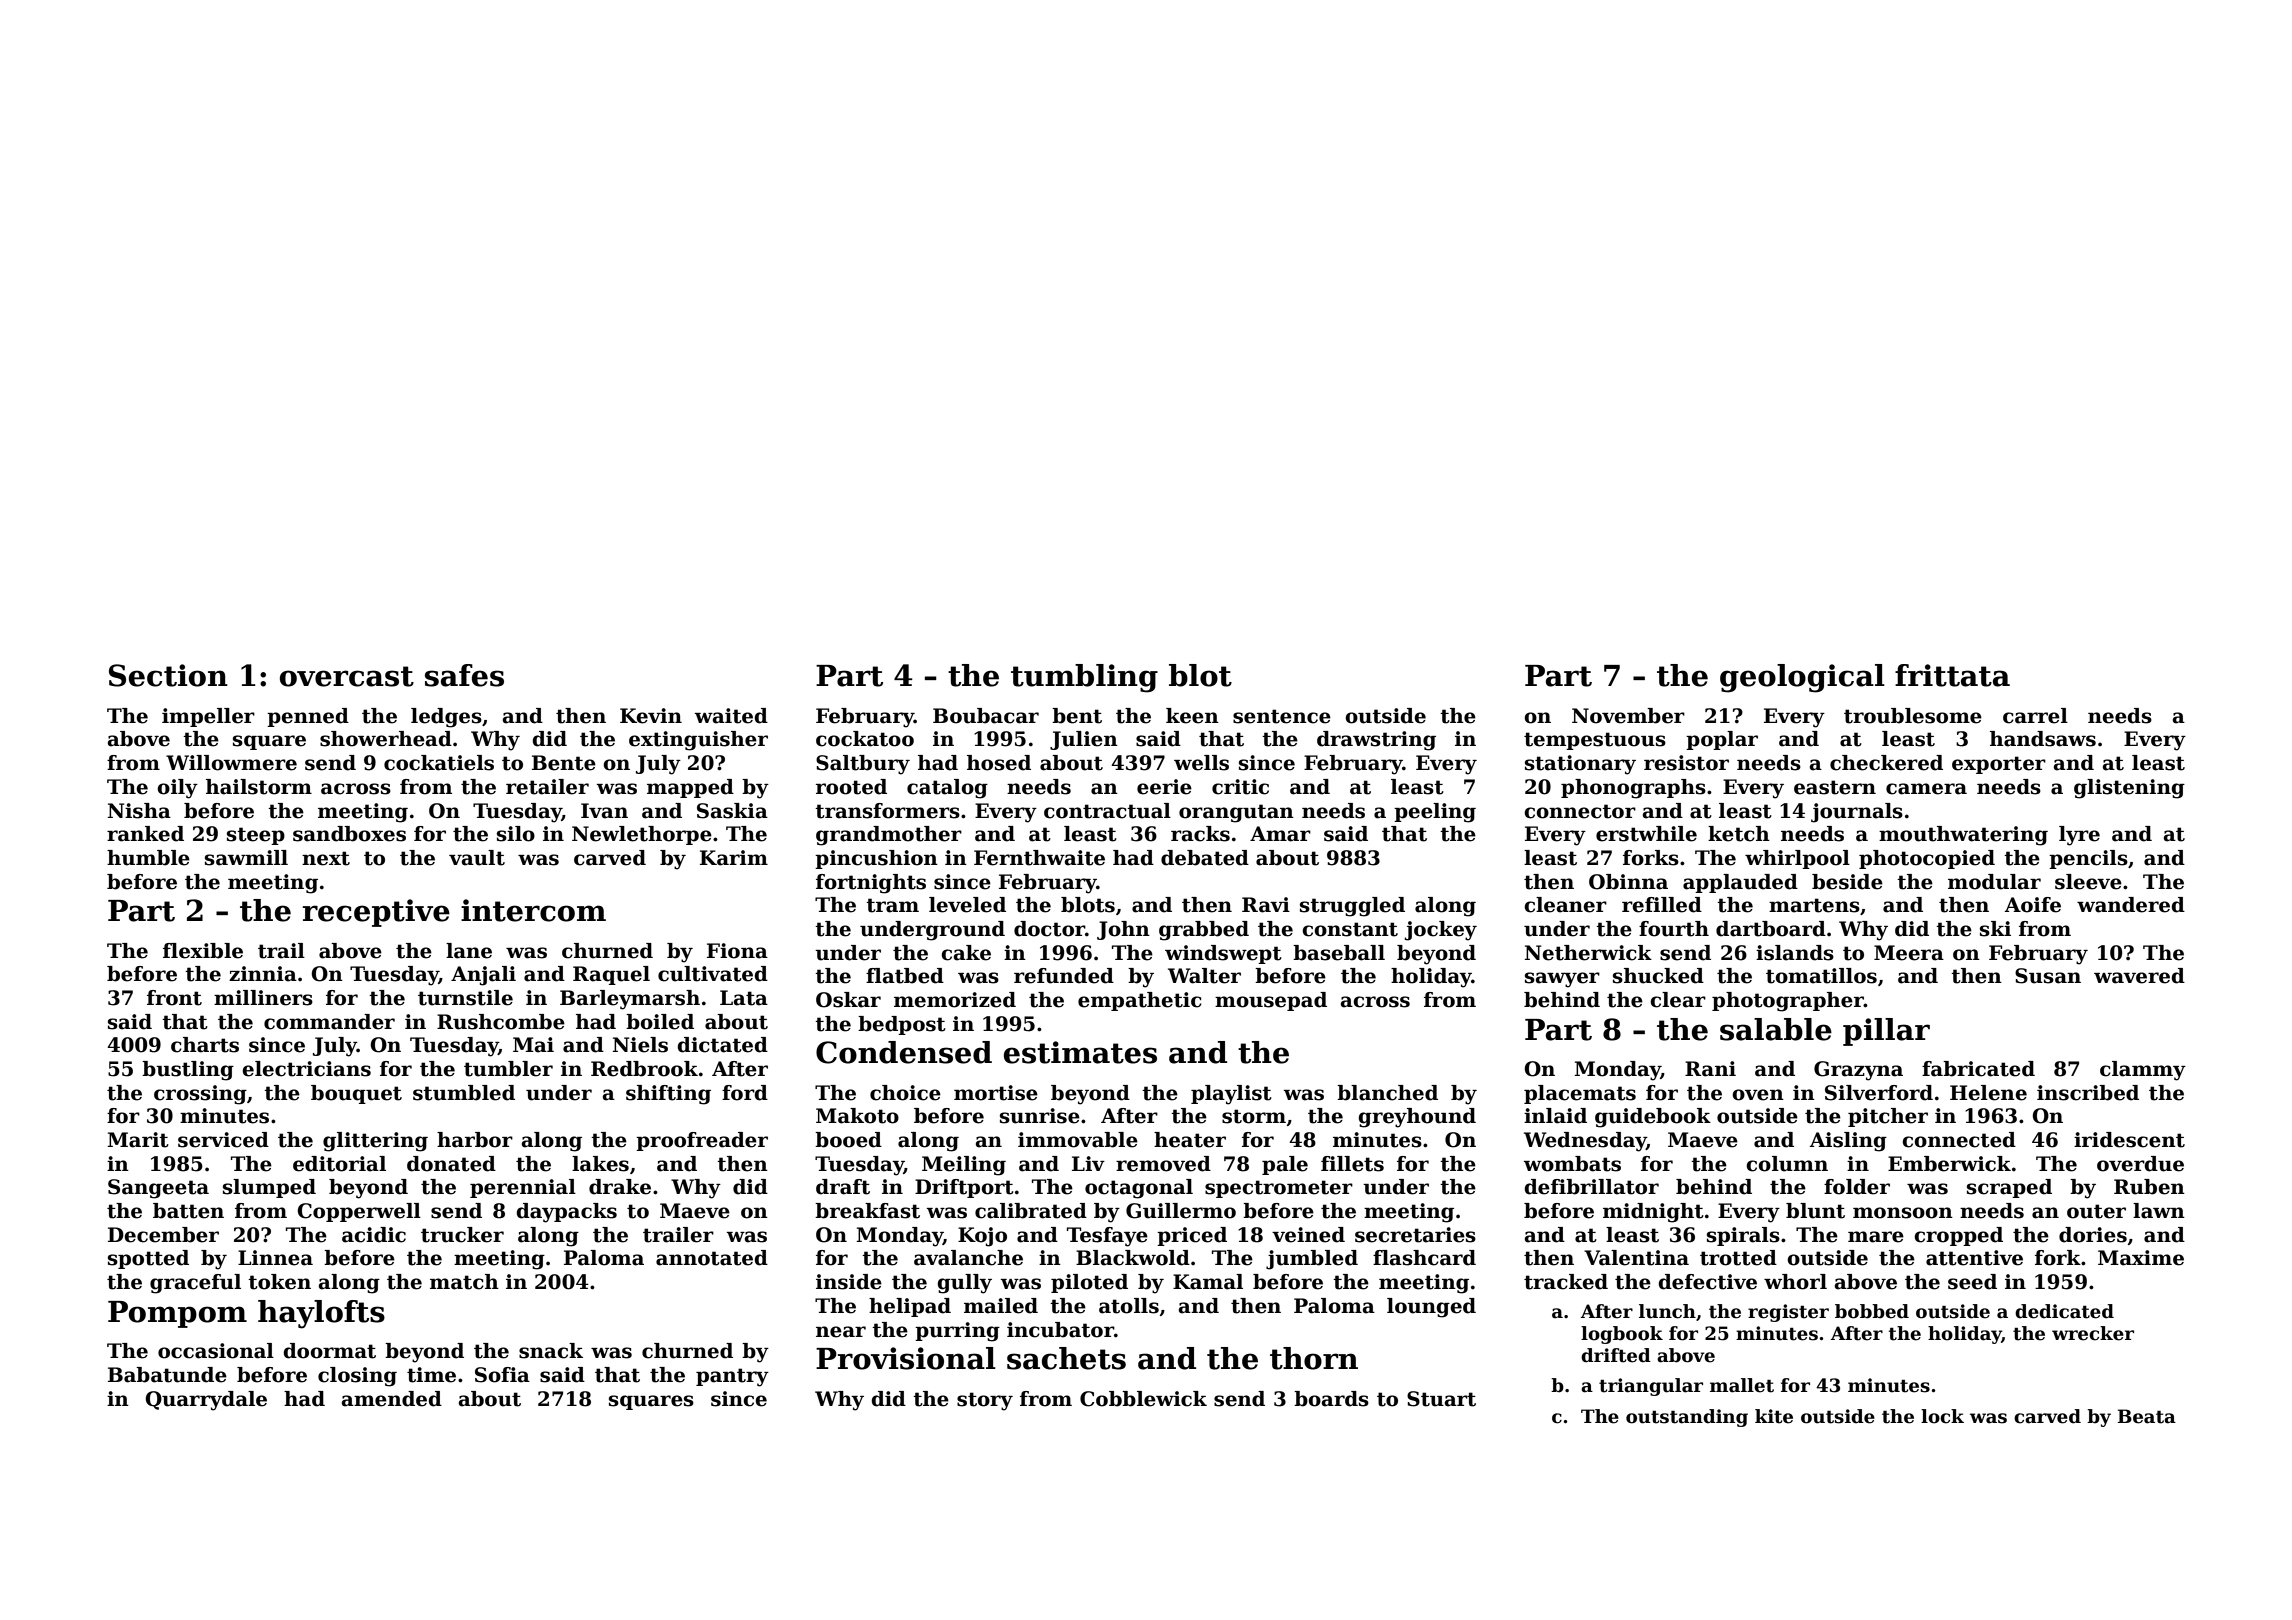 This screenshot has width=2292, height=1620. What do you see at coordinates (2035, 716) in the screenshot?
I see `carrel` at bounding box center [2035, 716].
